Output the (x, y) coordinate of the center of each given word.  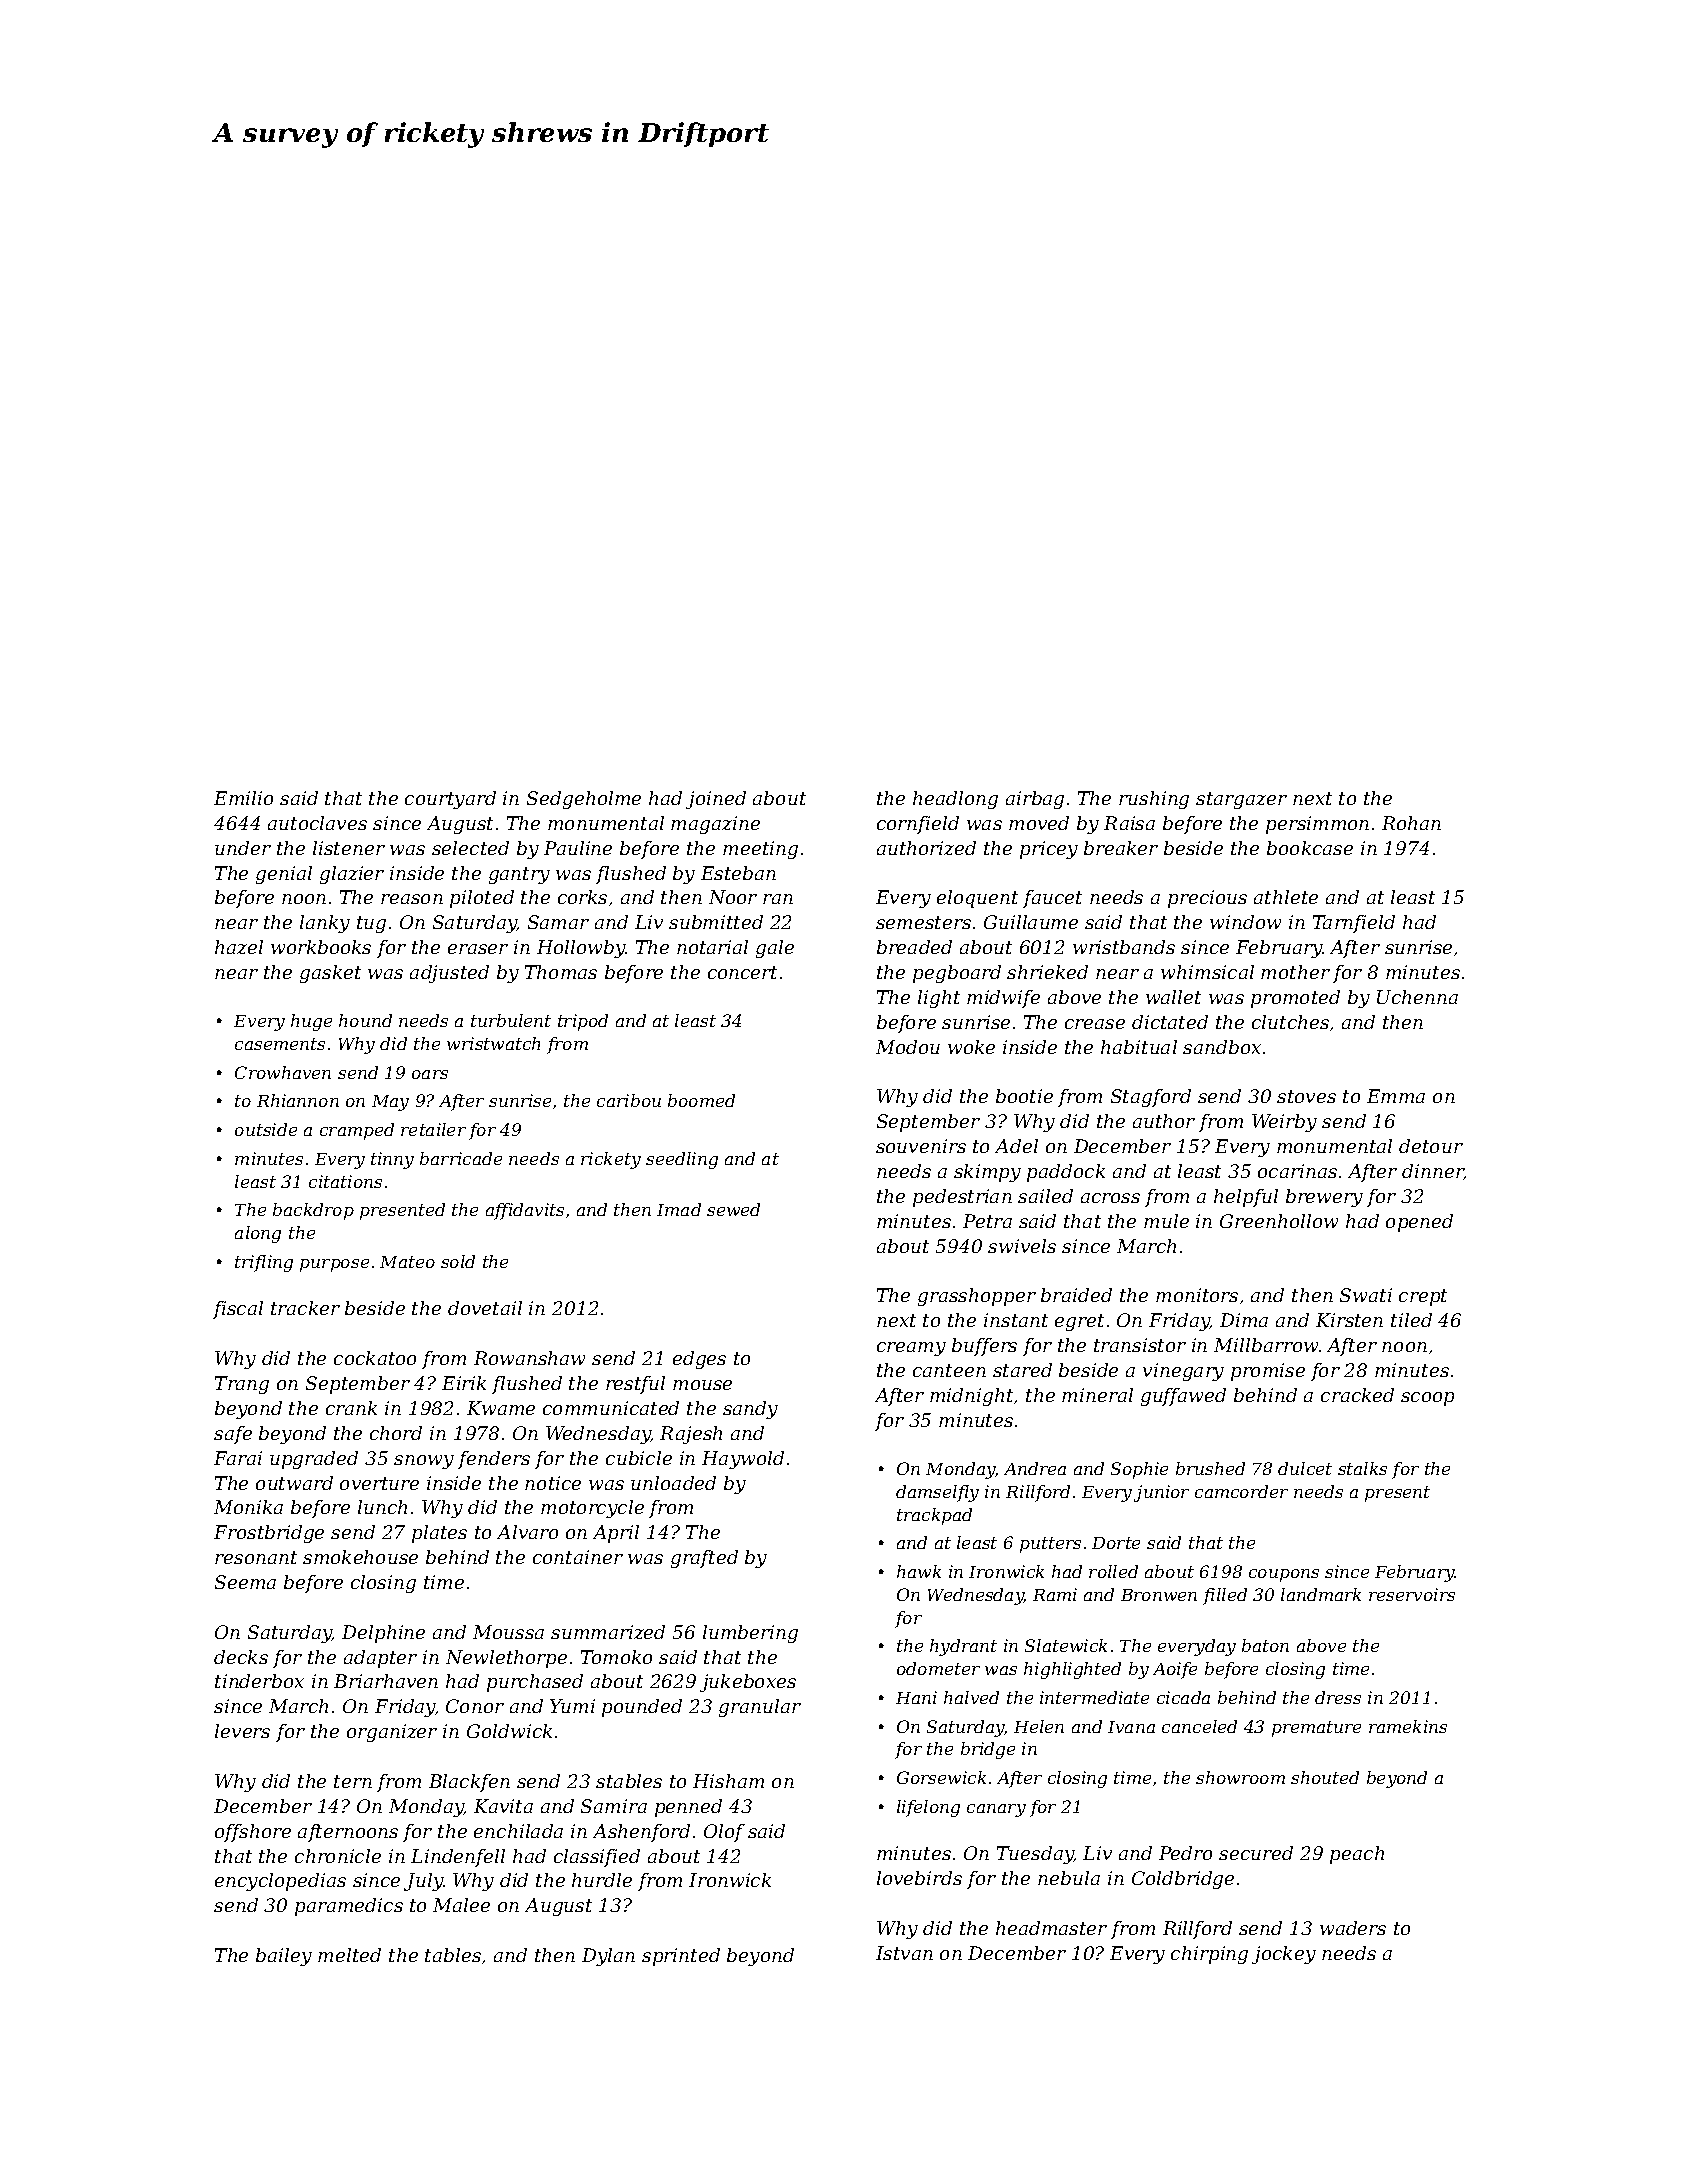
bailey (284, 1957)
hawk (919, 1571)
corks (582, 897)
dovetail (485, 1308)
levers (242, 1731)
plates (439, 1534)
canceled (1199, 1726)
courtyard (450, 800)
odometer (938, 1668)
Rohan (1411, 823)
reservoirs (1412, 1594)
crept (1423, 1297)
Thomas (561, 972)
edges (699, 1360)
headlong (955, 800)
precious (1207, 899)
